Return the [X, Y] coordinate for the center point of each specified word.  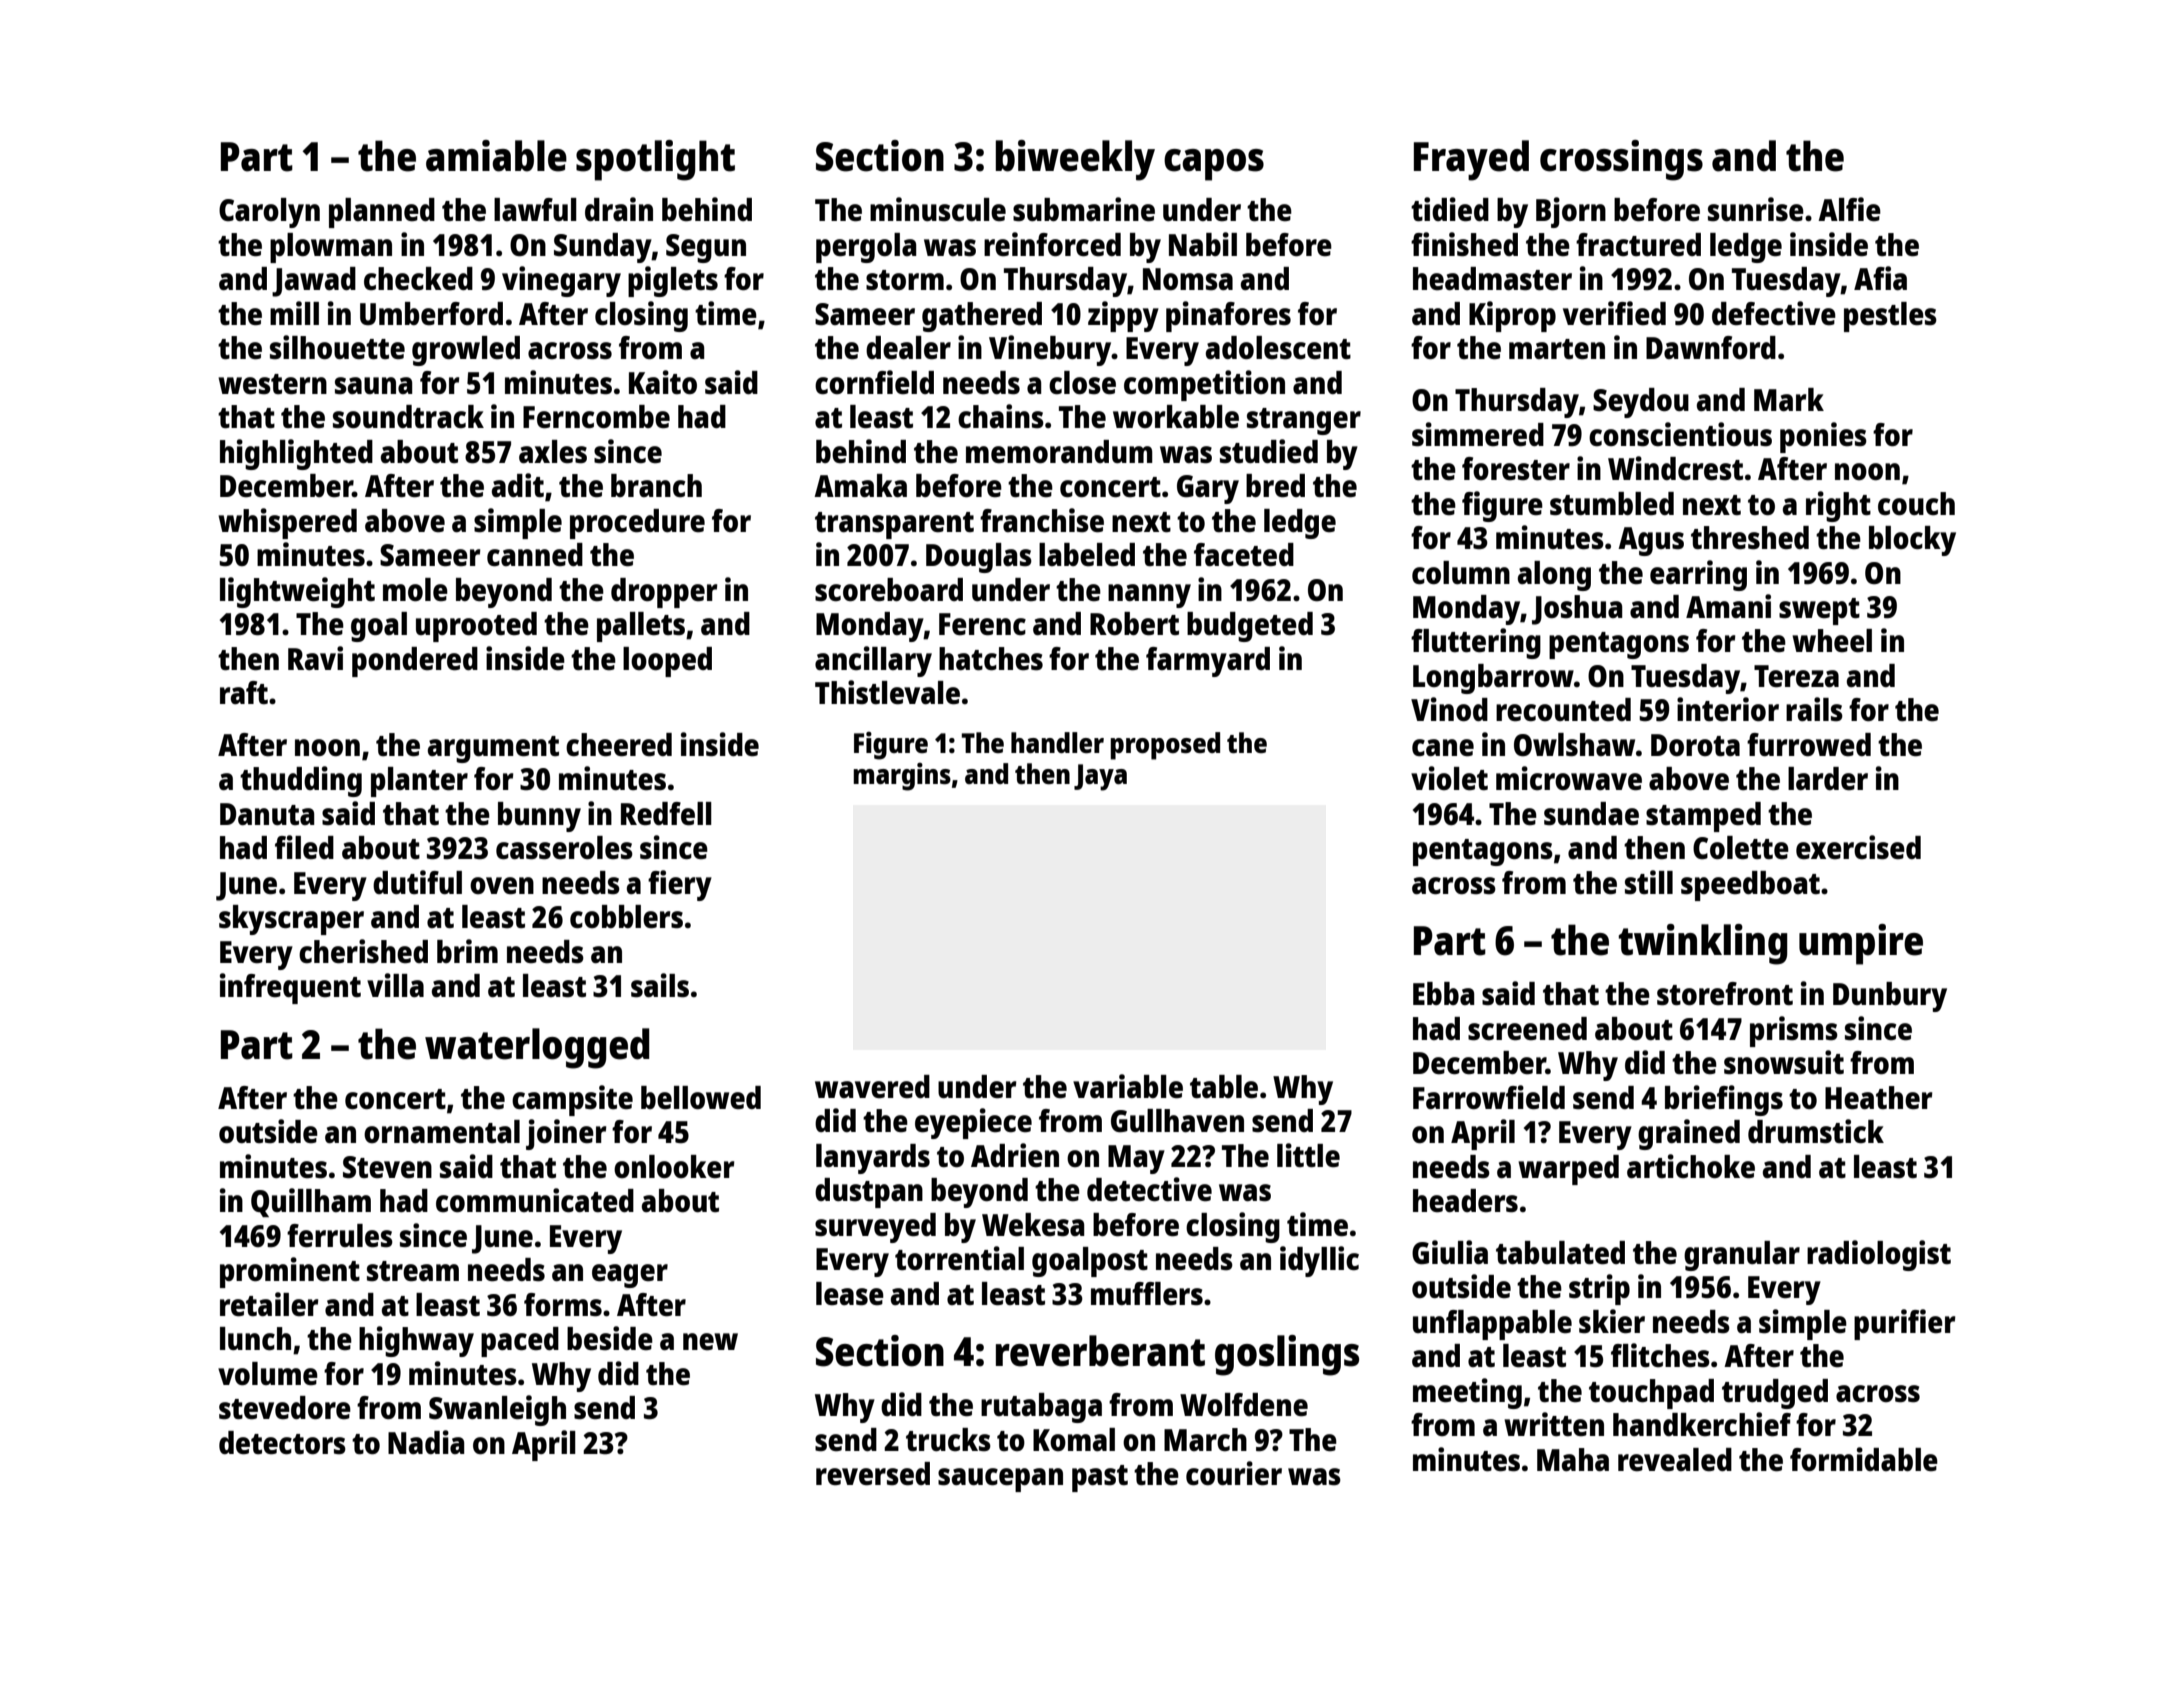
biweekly [1075, 160]
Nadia [426, 1442]
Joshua [1577, 610]
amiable [496, 156]
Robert [1134, 624]
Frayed [1471, 160]
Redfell [666, 814]
